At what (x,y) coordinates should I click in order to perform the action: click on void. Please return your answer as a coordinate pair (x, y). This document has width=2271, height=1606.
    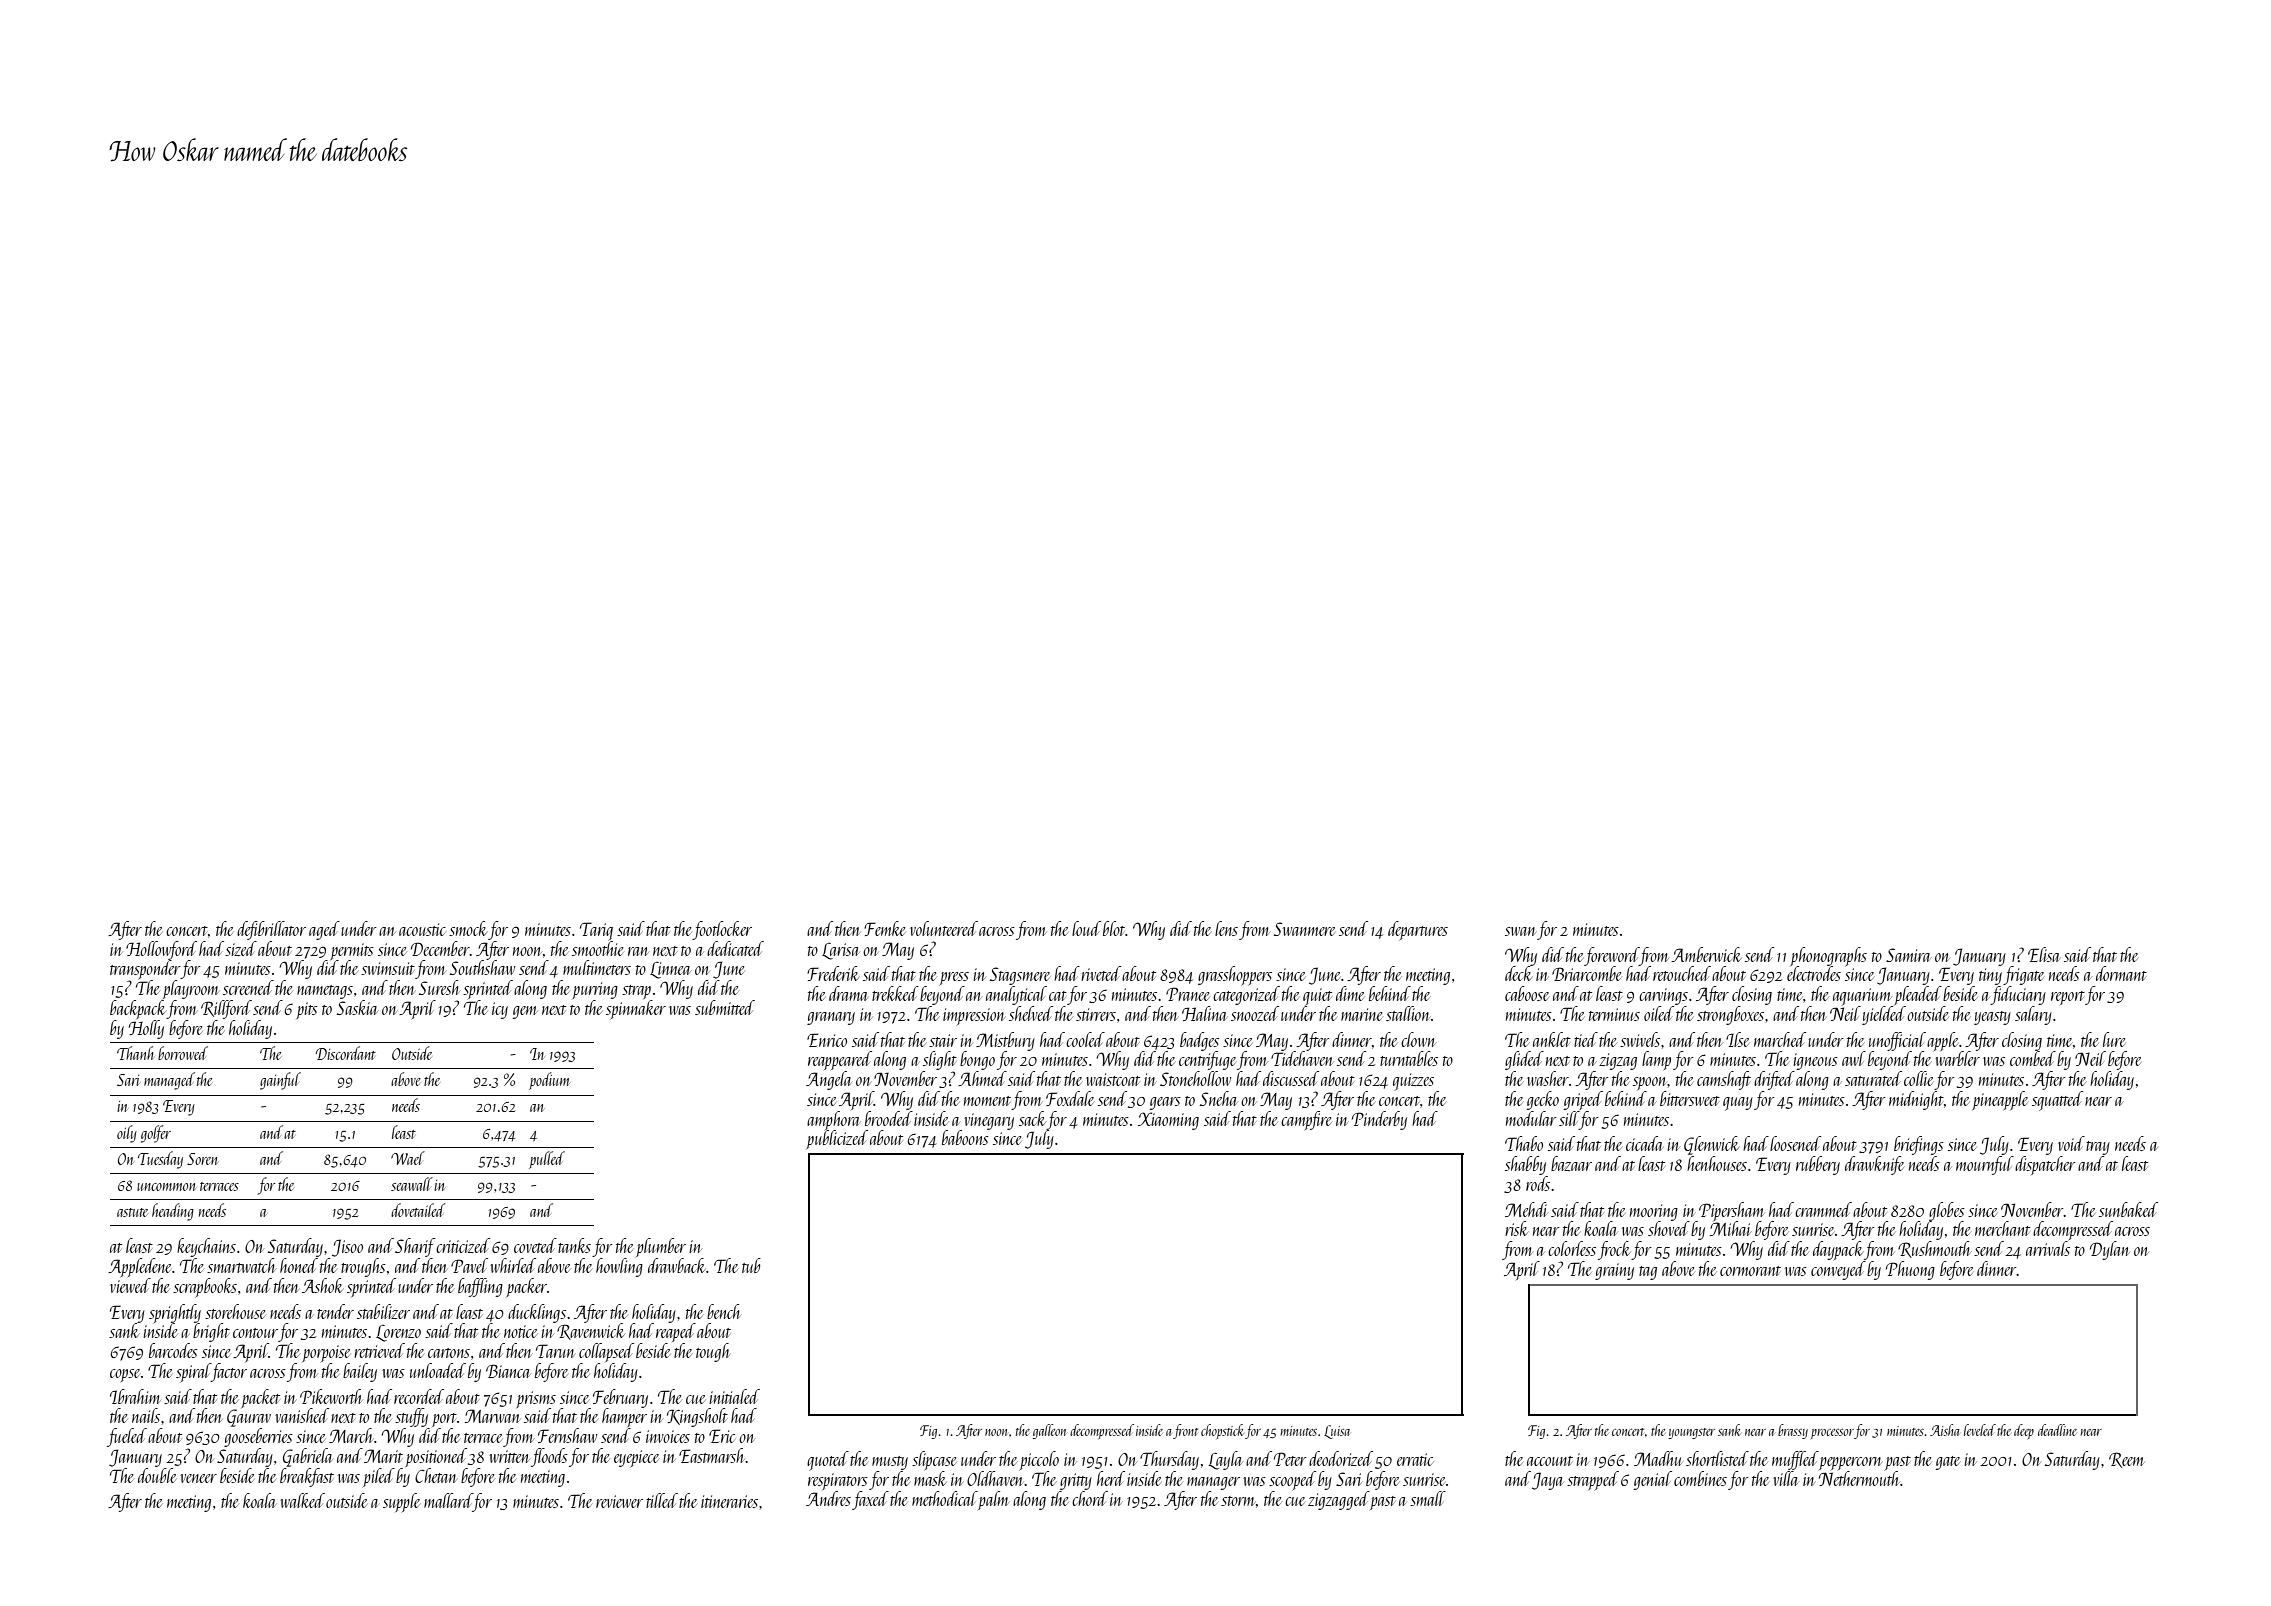
    Looking at the image, I should click on (2071, 1143).
